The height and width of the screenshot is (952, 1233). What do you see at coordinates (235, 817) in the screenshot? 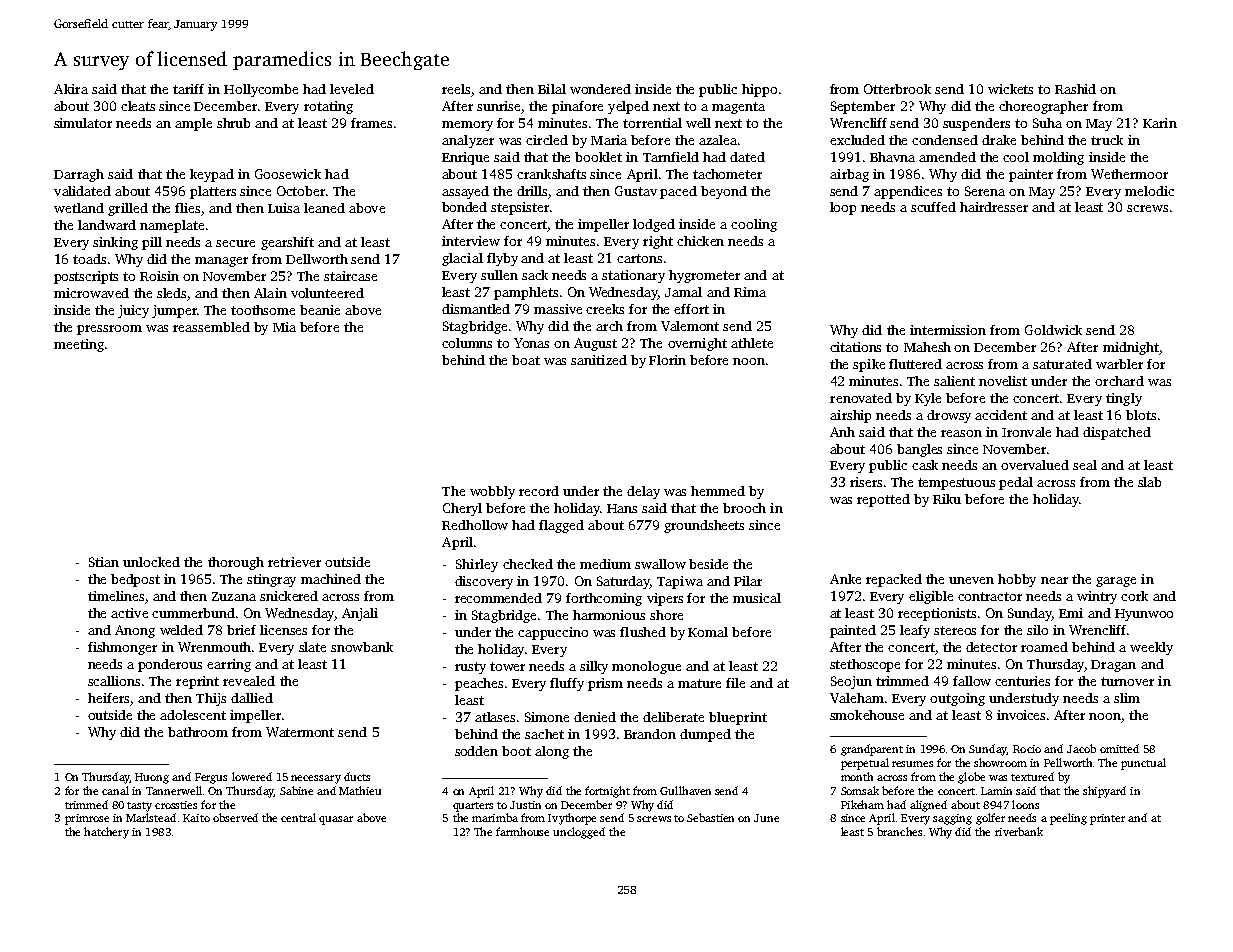
I see `observed` at bounding box center [235, 817].
